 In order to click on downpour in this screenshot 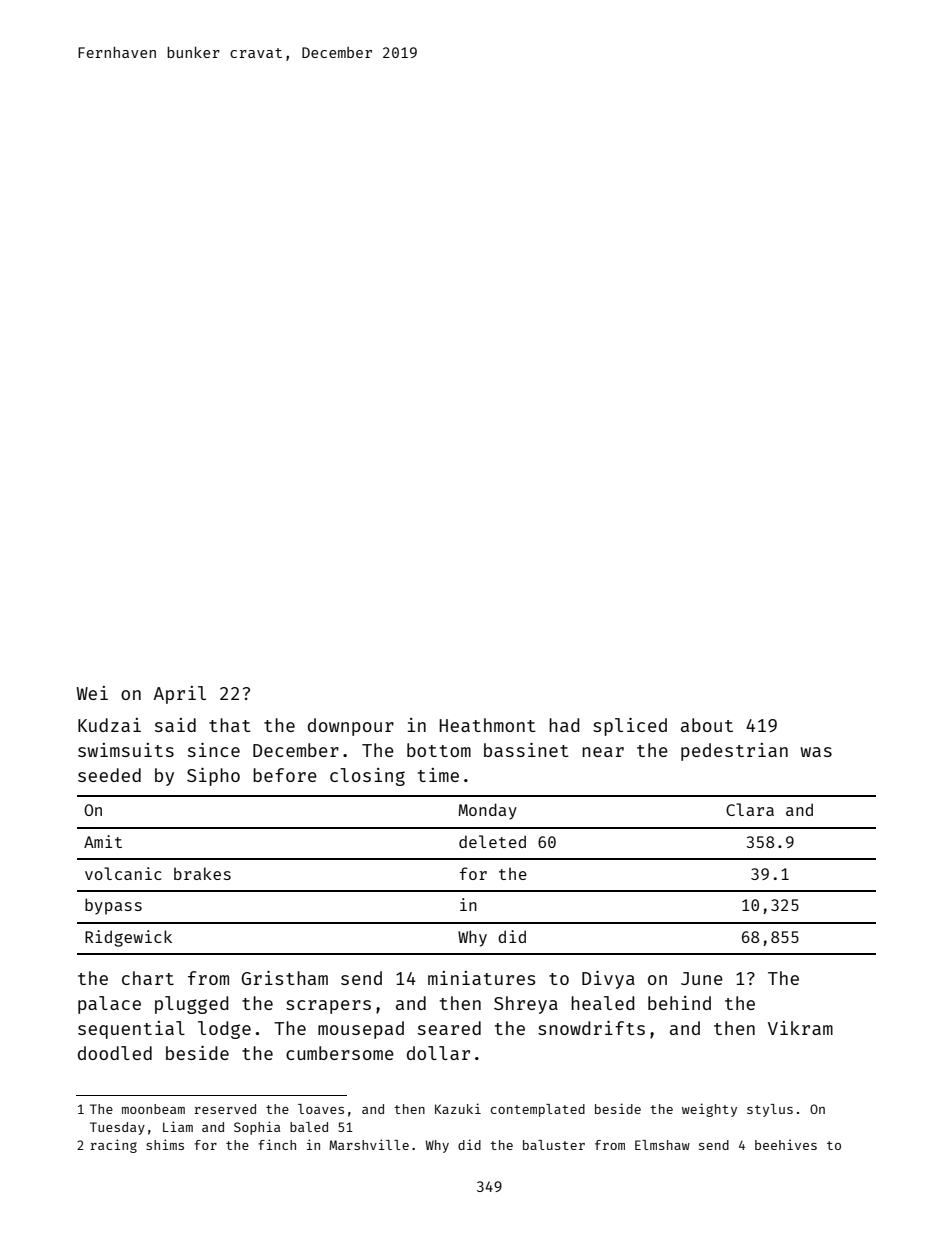, I will do `click(351, 727)`.
